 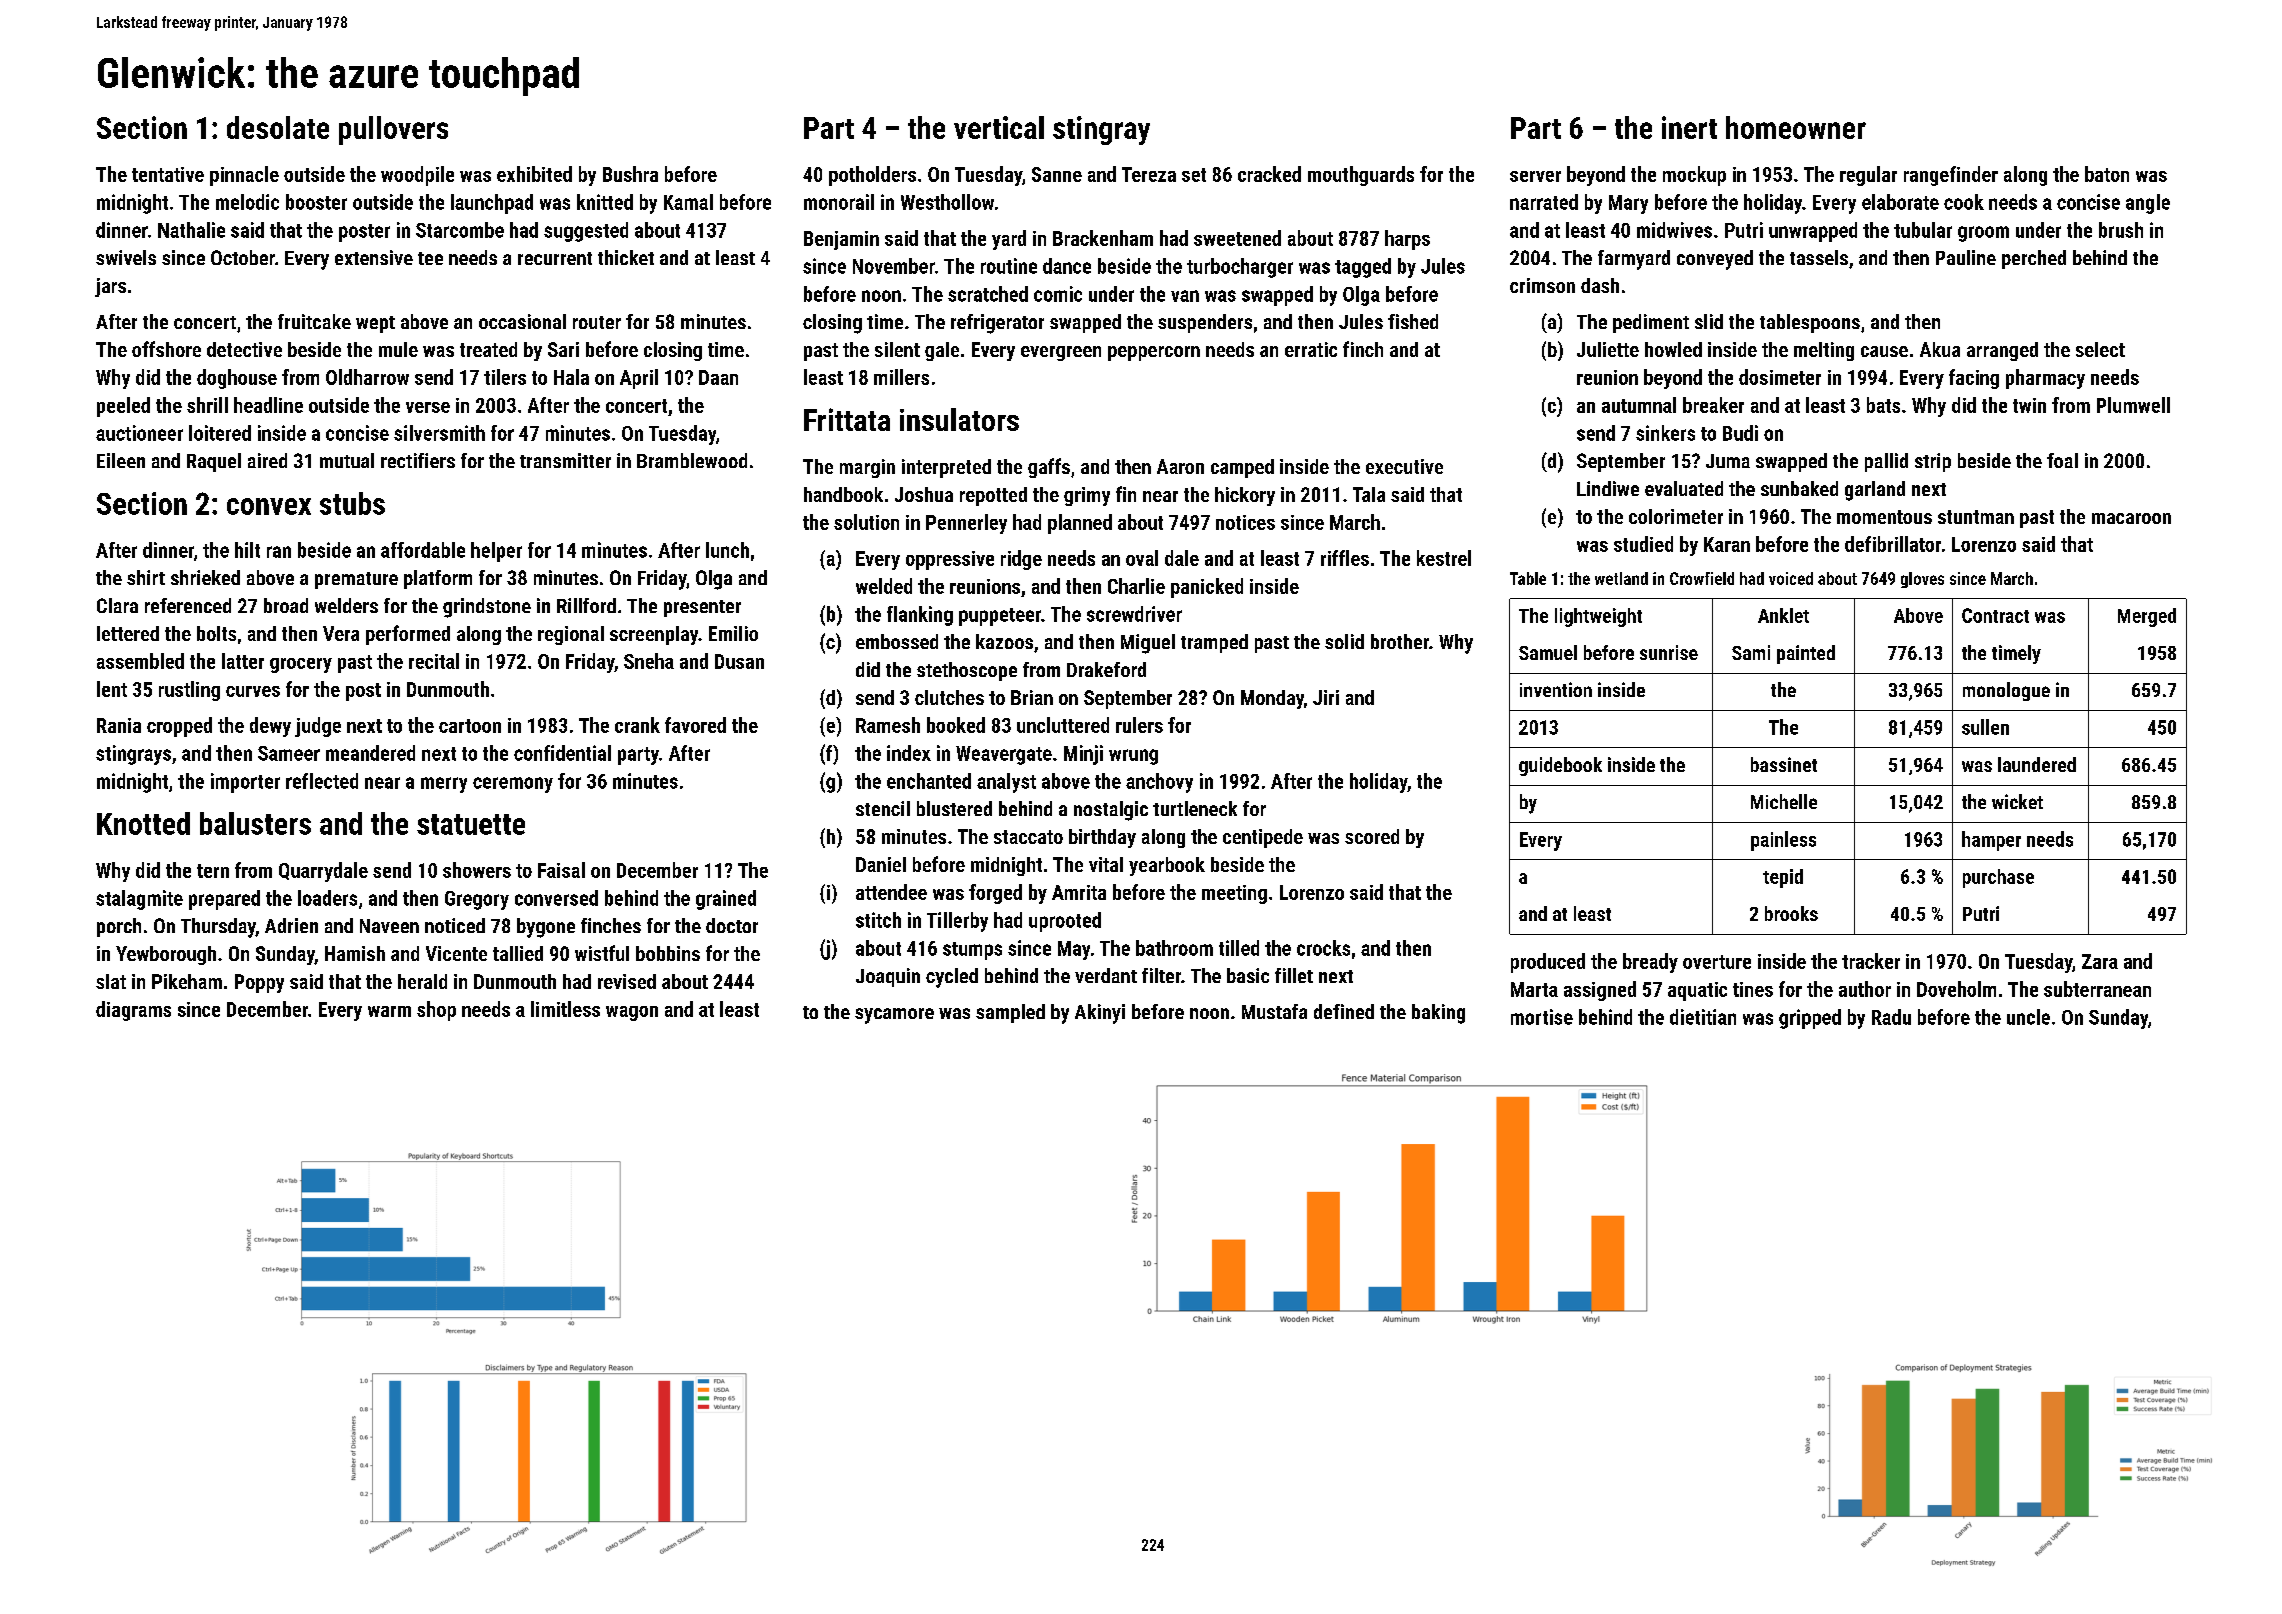 What do you see at coordinates (2028, 1017) in the document?
I see `uncle` at bounding box center [2028, 1017].
